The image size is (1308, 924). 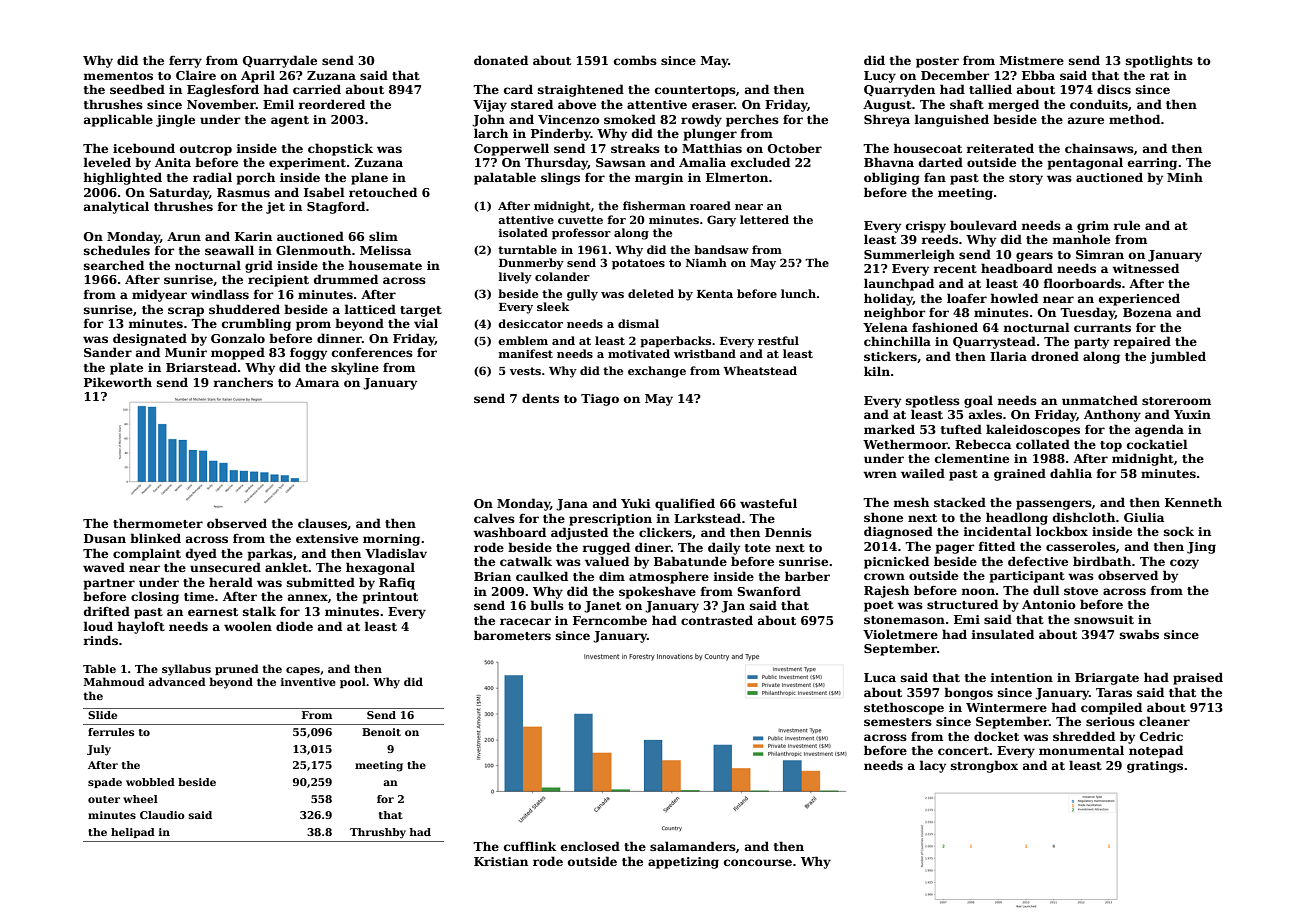 What do you see at coordinates (937, 62) in the screenshot?
I see `poster` at bounding box center [937, 62].
